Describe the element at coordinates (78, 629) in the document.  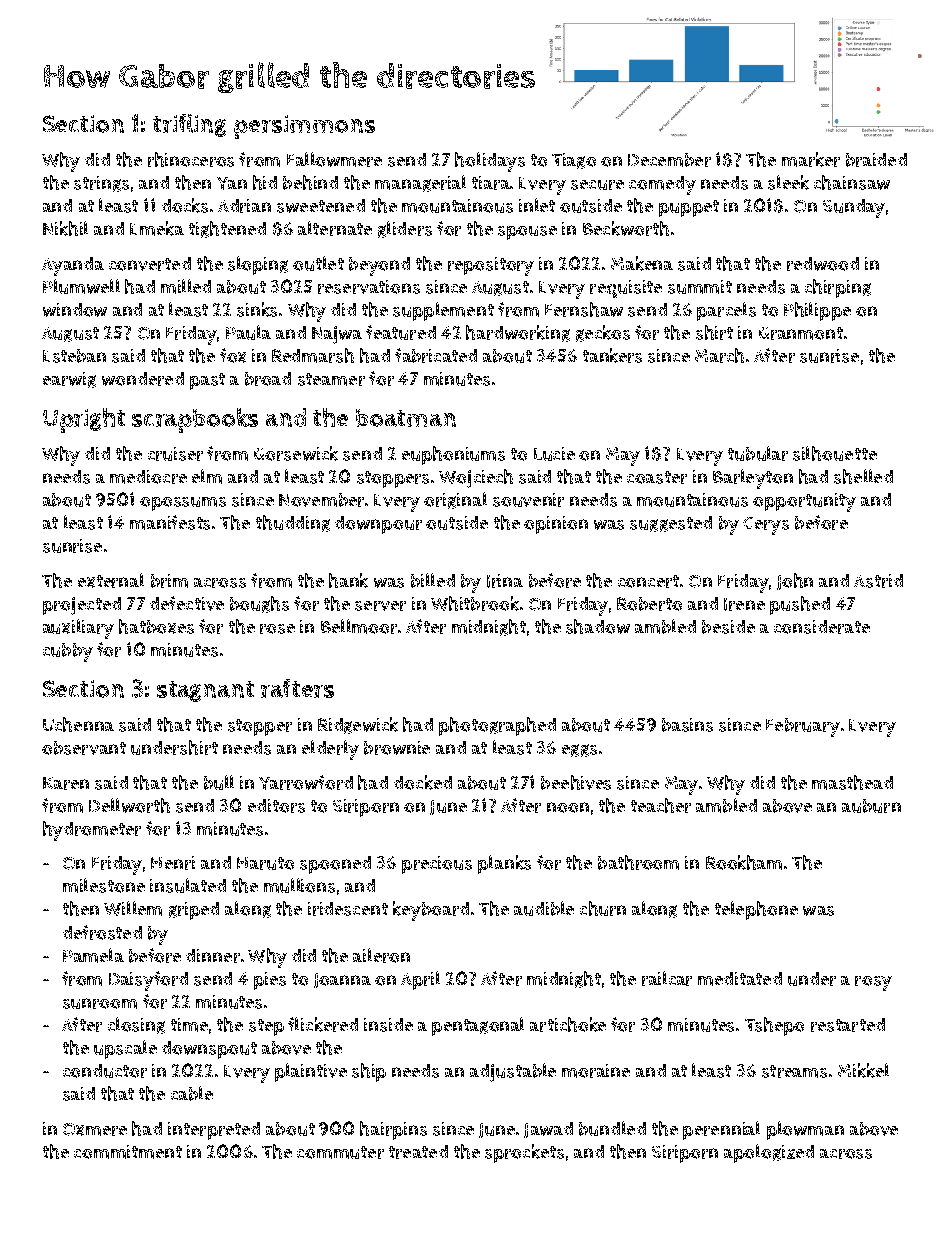
I see `auxiliary` at that location.
